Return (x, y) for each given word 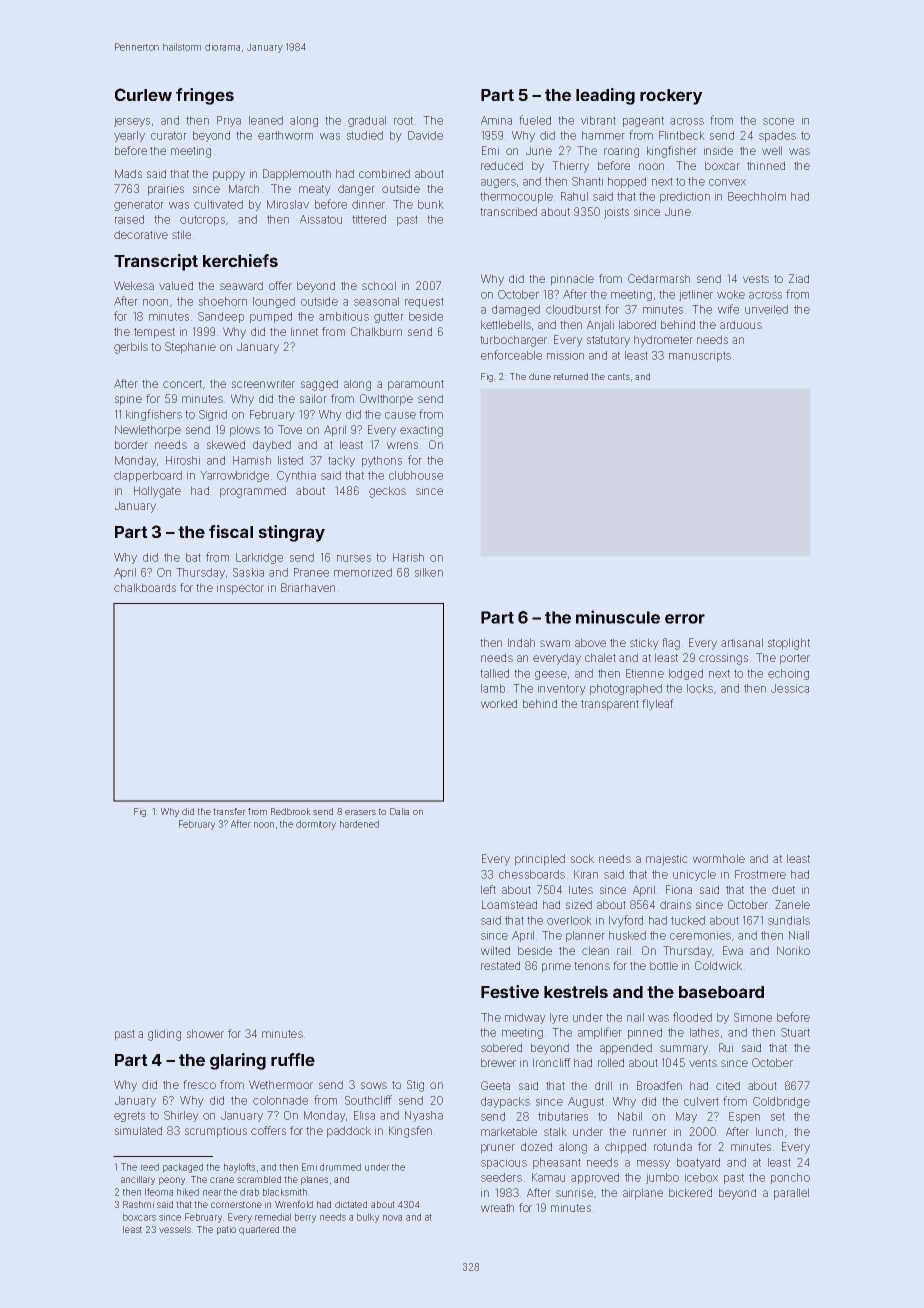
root (403, 120)
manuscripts (700, 356)
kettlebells (506, 324)
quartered (259, 1230)
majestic (667, 860)
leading (605, 96)
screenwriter (263, 383)
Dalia (399, 811)
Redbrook (291, 811)
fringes (205, 96)
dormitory (316, 825)
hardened (359, 824)
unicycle (694, 875)
